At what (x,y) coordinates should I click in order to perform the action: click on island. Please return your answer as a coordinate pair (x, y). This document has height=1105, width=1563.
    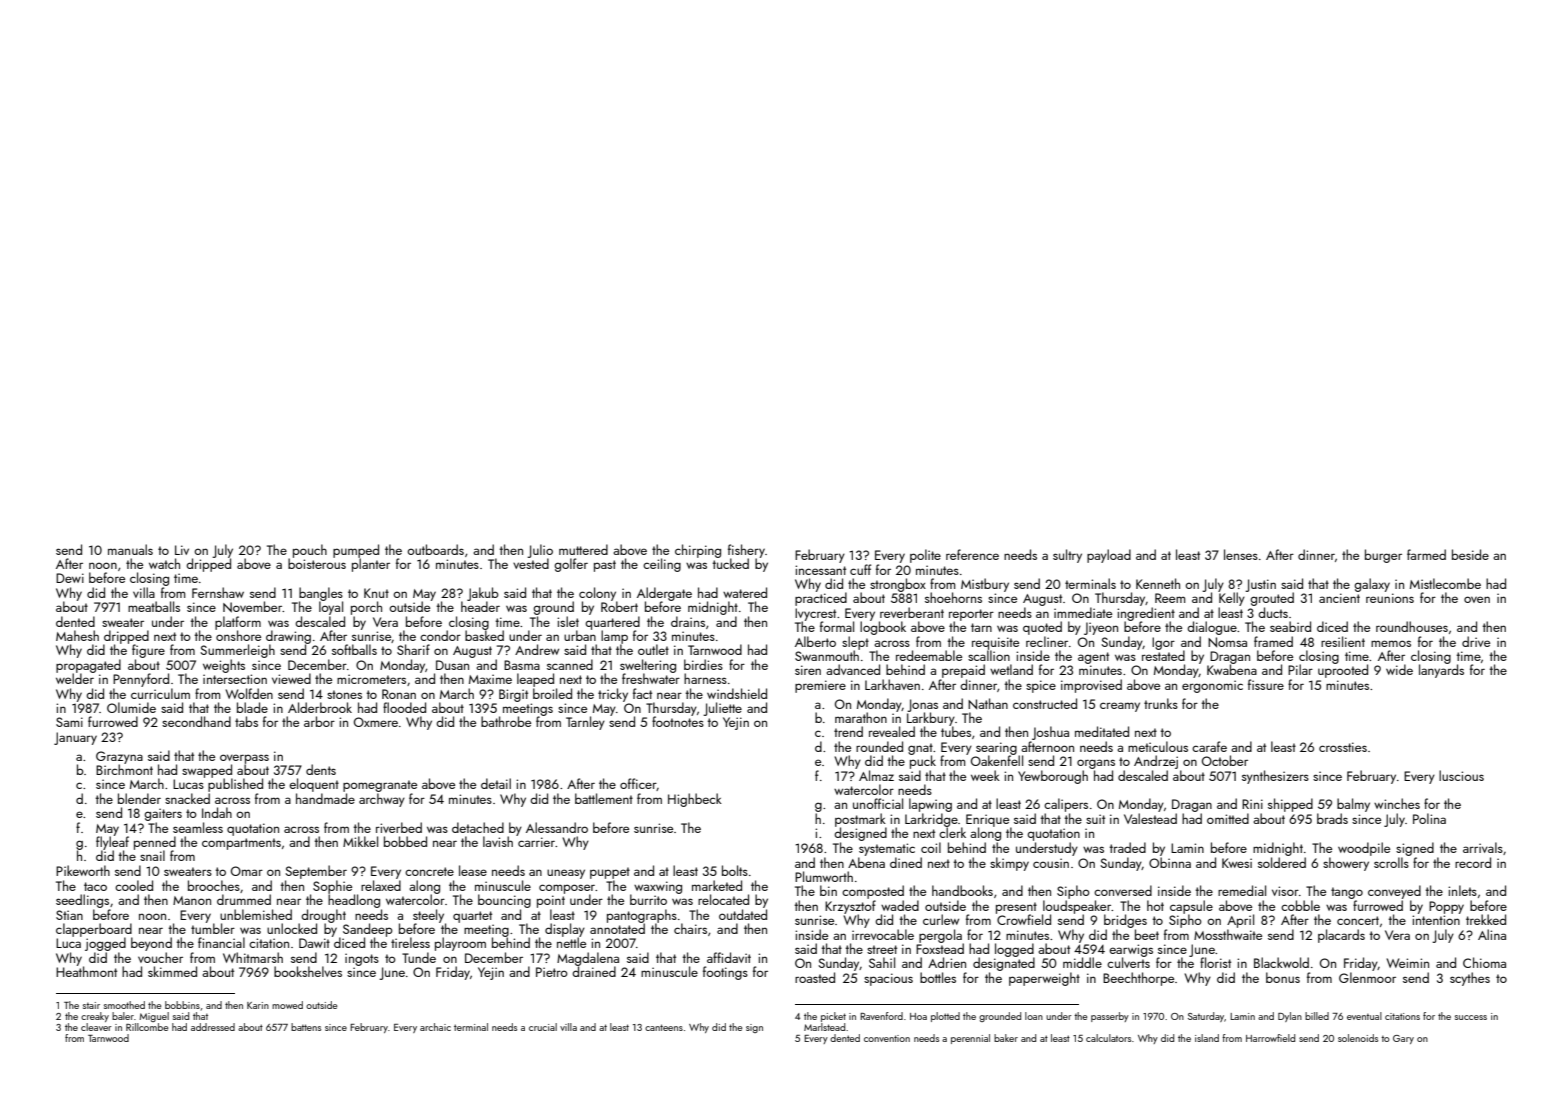
    Looking at the image, I should click on (1207, 1038).
